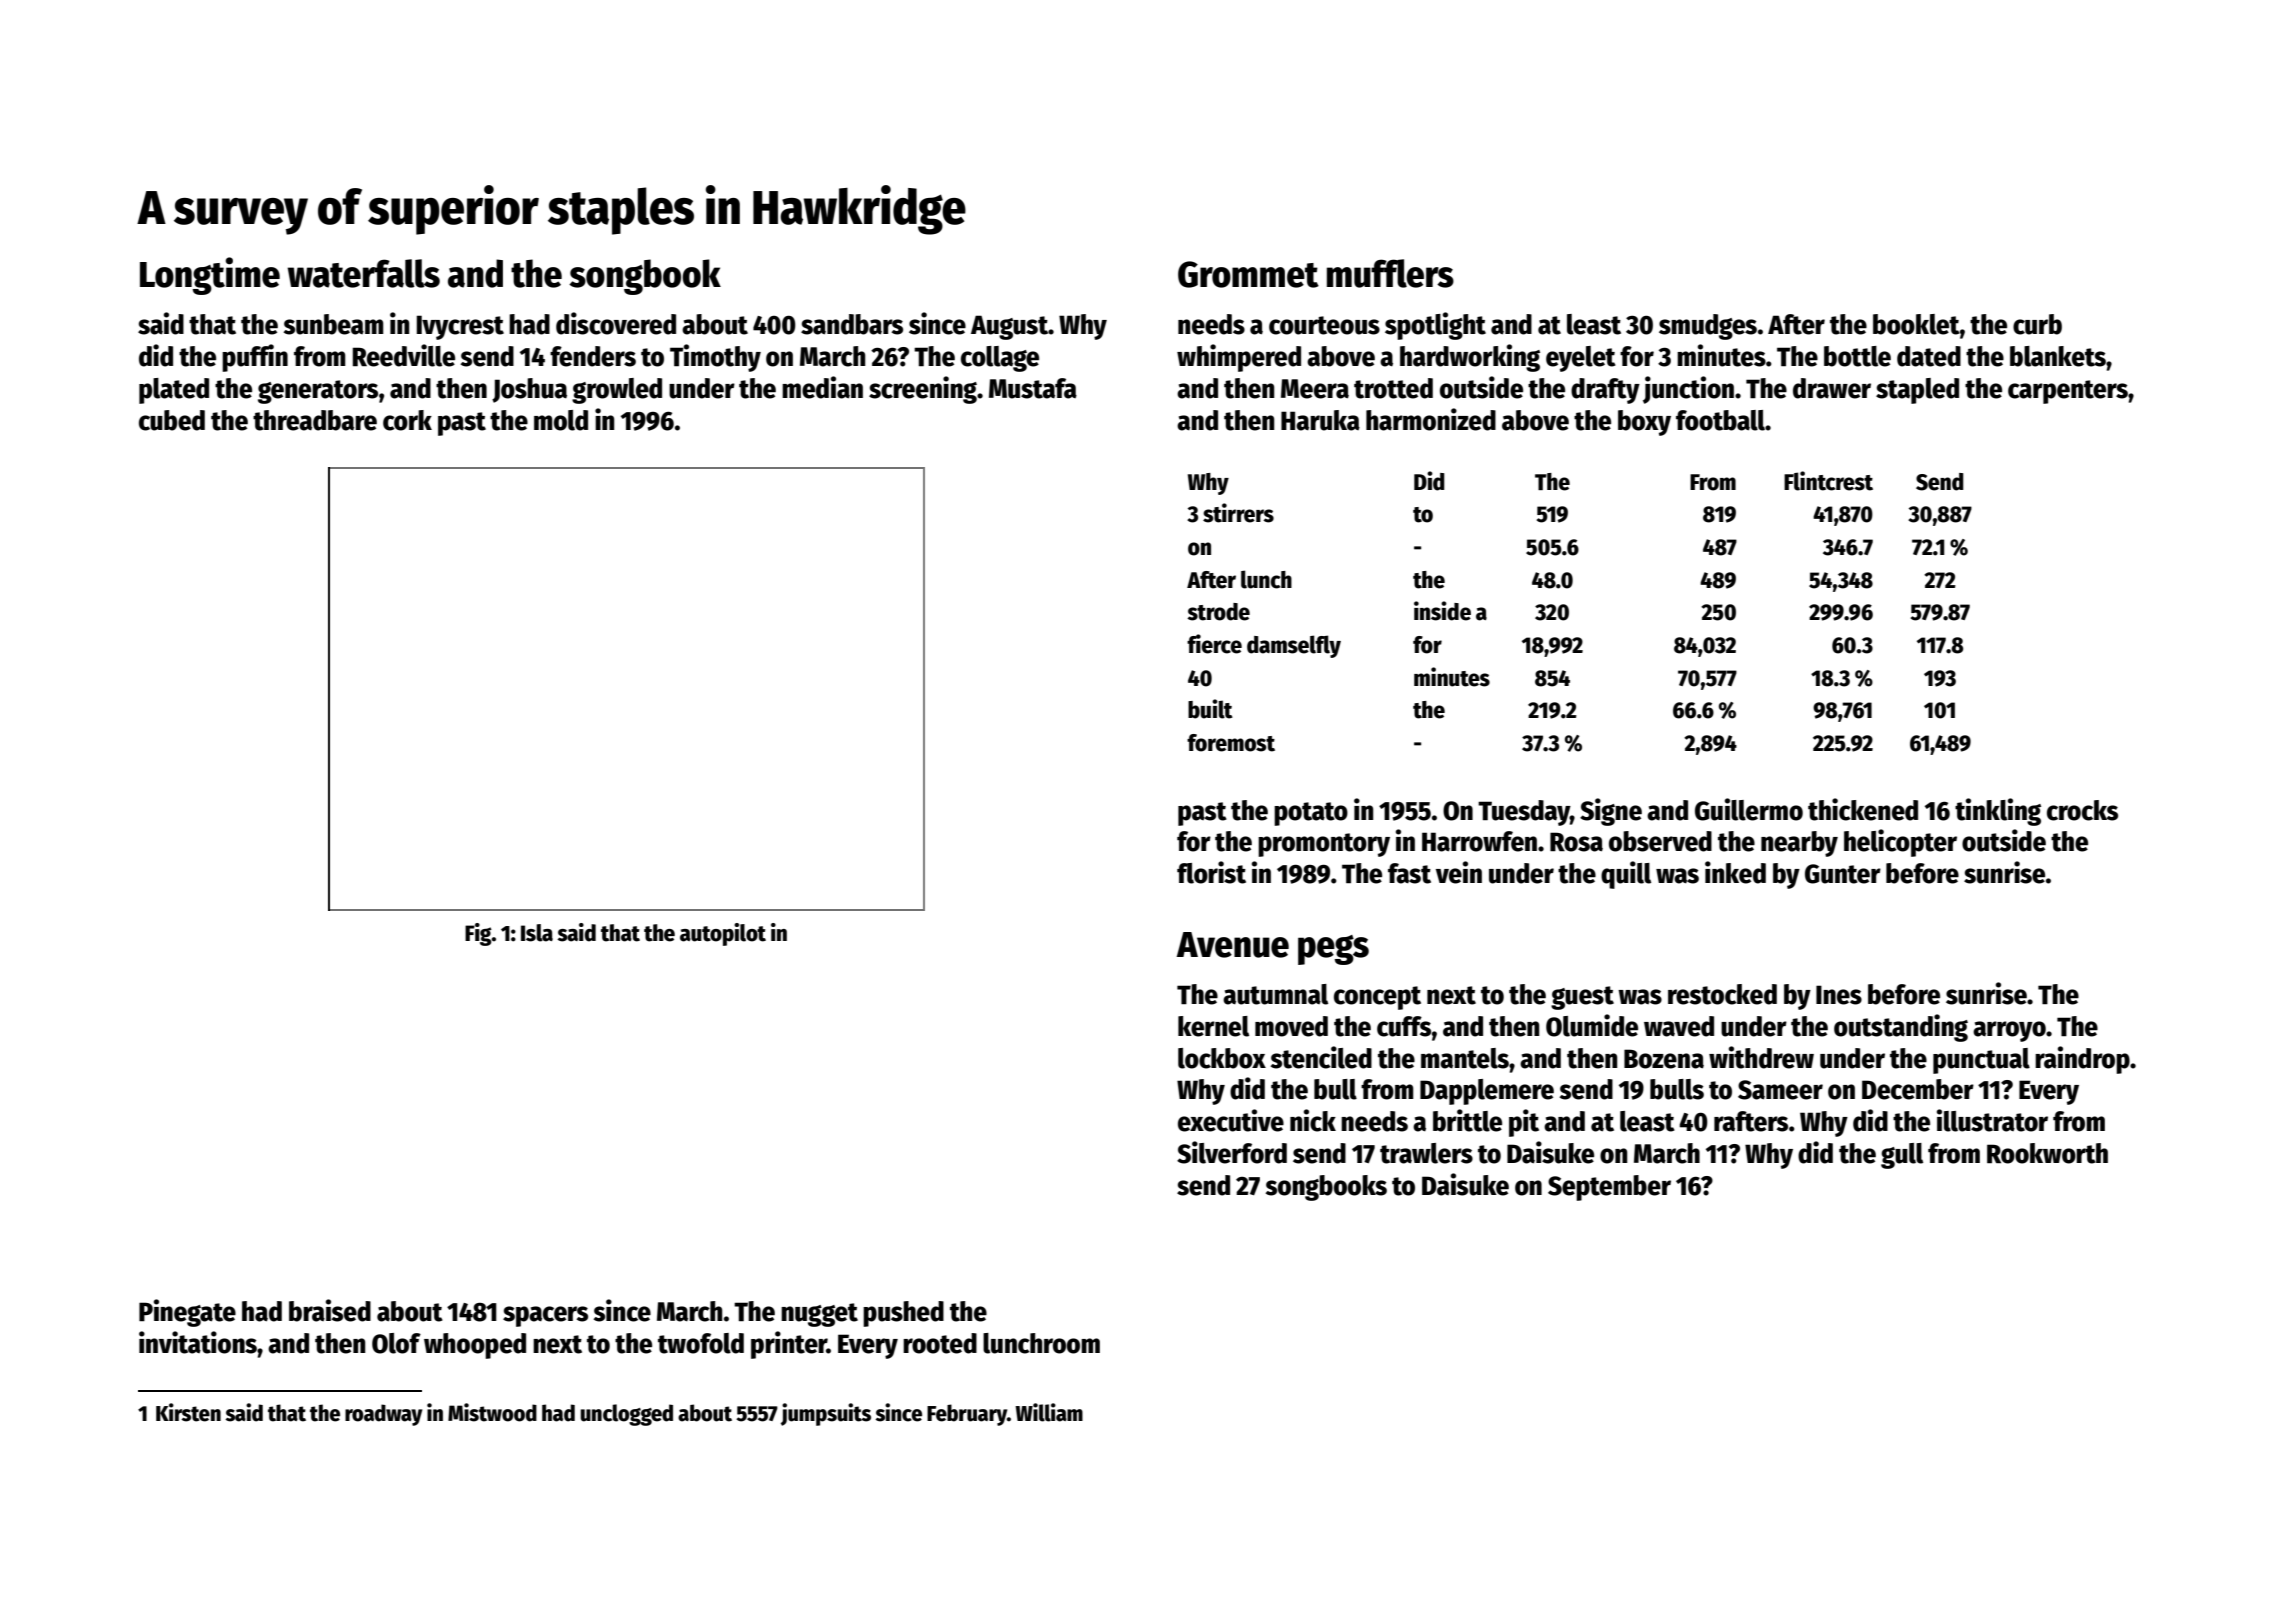 The height and width of the document is (1620, 2292). I want to click on Fig, so click(478, 934).
